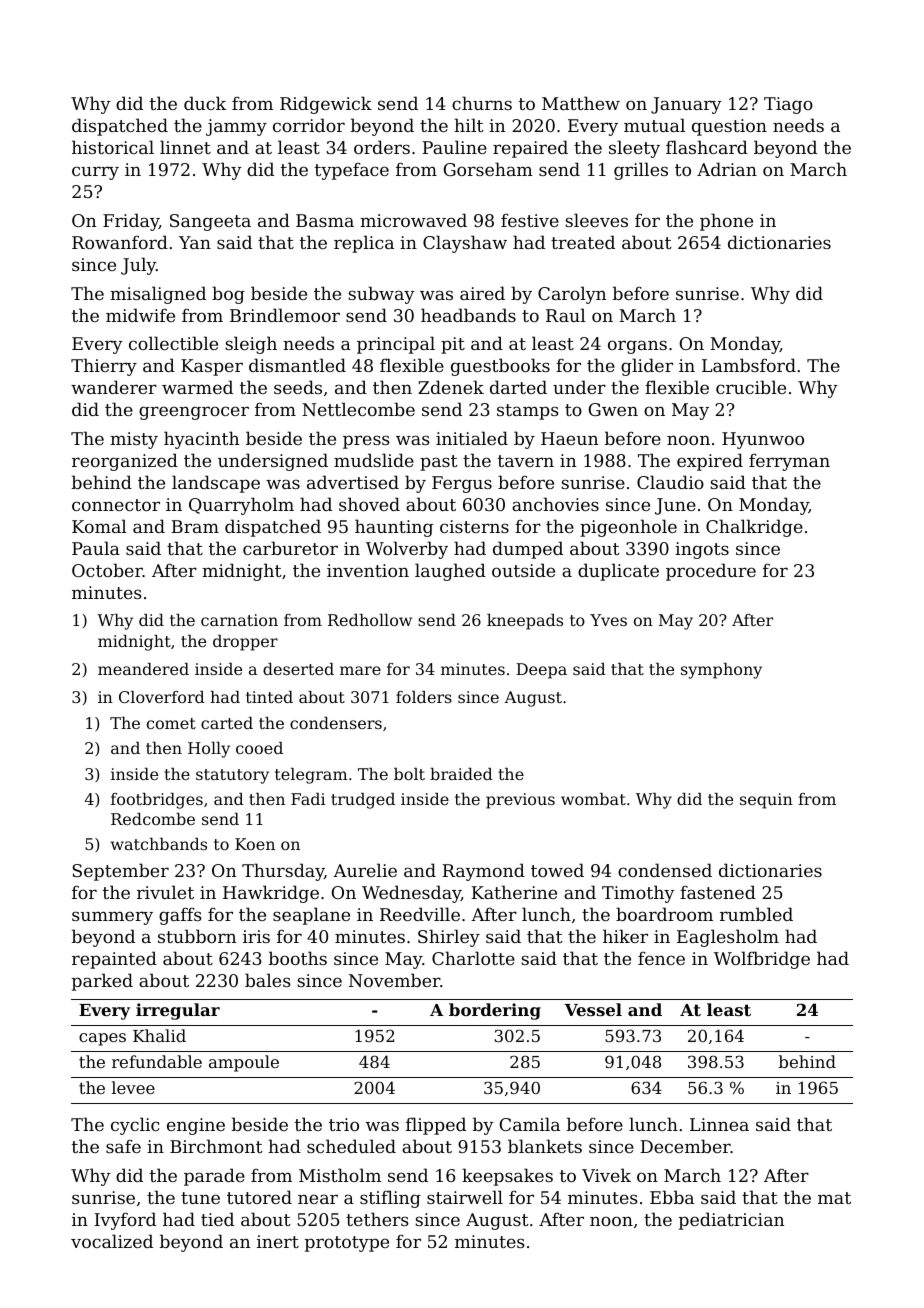 The width and height of the screenshot is (924, 1308). I want to click on organs, so click(637, 347).
